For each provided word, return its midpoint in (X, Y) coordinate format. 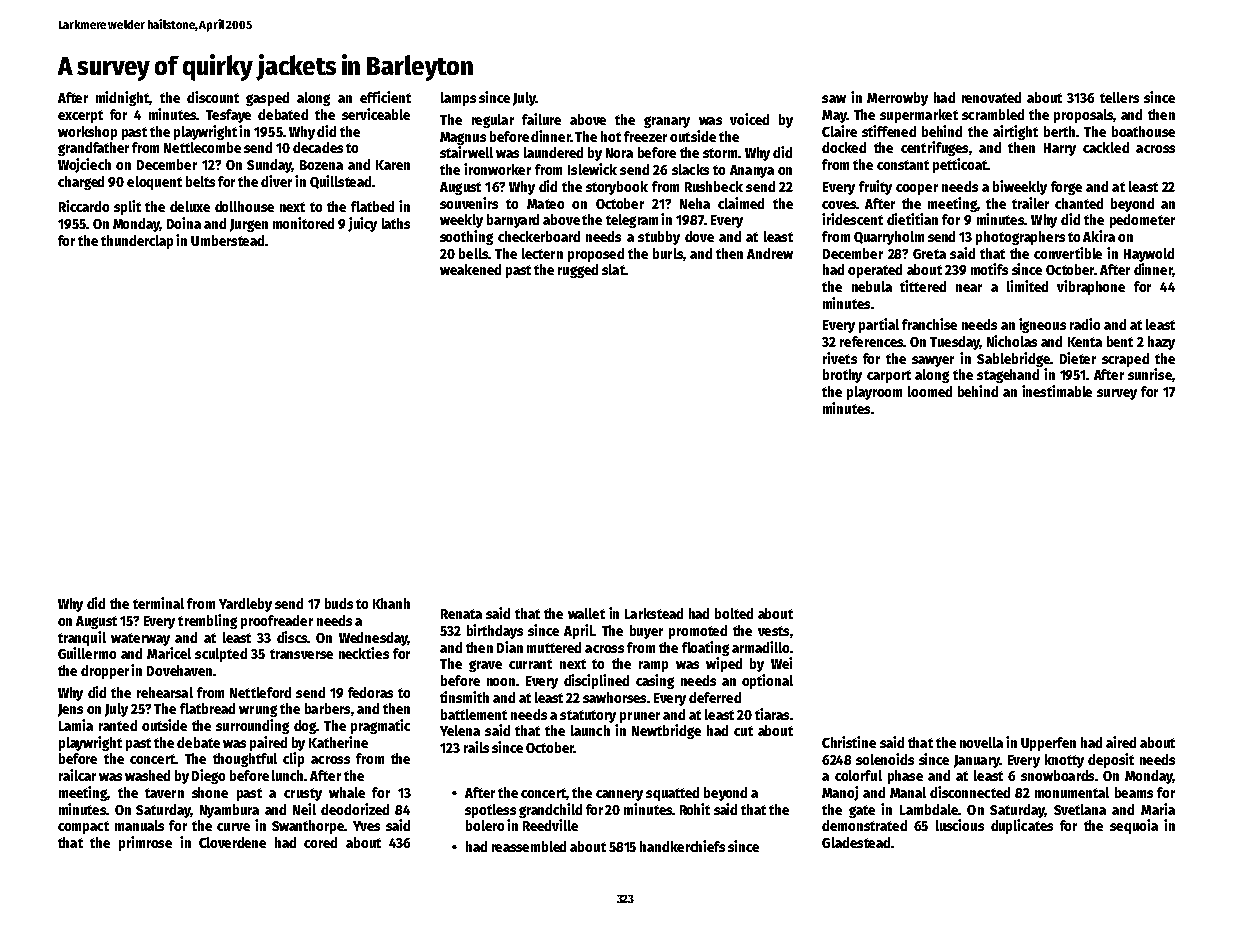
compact (83, 827)
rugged (578, 271)
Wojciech (84, 165)
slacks (690, 169)
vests (773, 631)
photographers (1020, 238)
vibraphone (1091, 287)
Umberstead (227, 240)
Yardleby (245, 605)
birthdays (495, 631)
